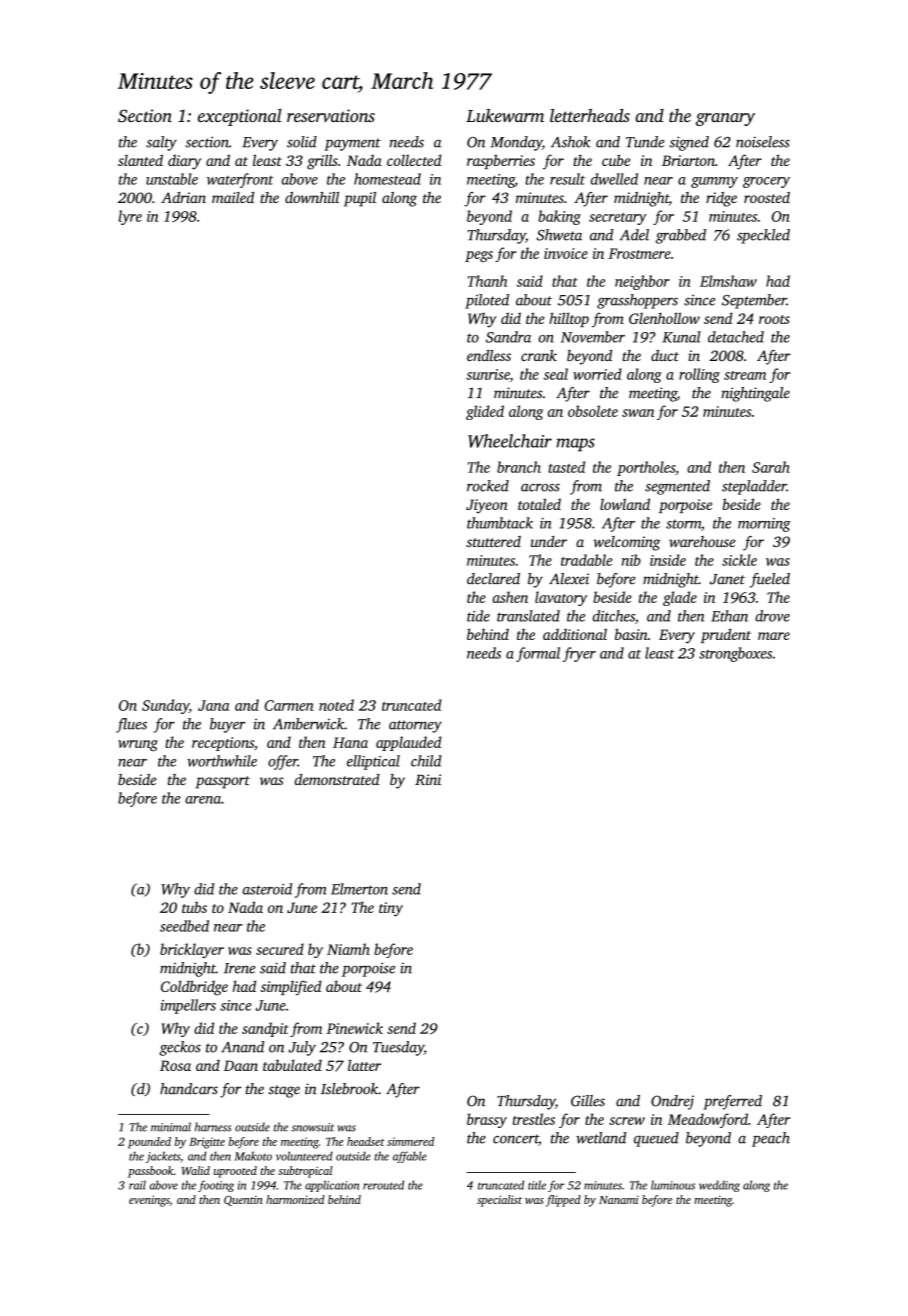 The height and width of the image is (1316, 908). I want to click on wedding, so click(719, 1186).
